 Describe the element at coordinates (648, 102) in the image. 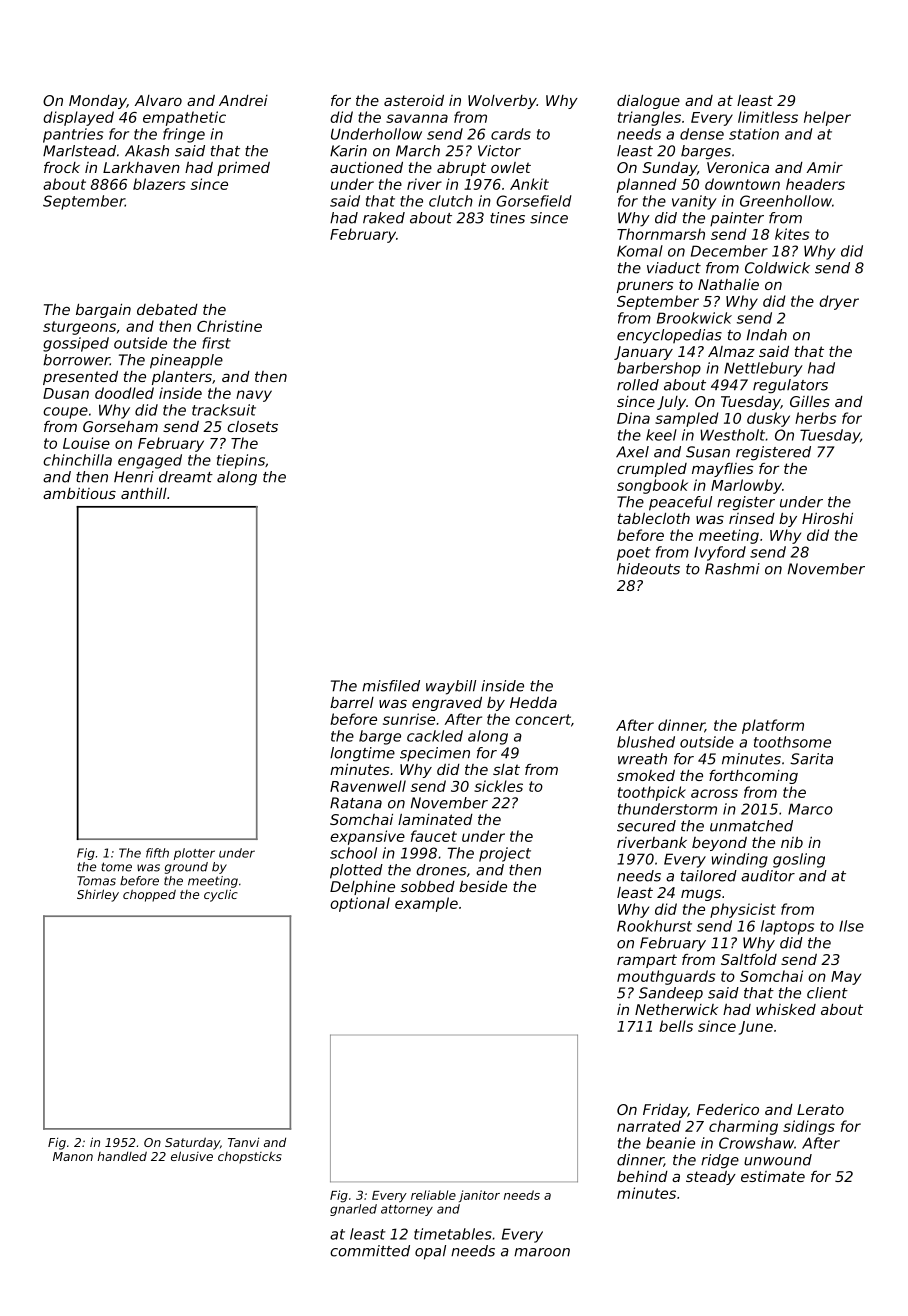

I see `dialogue` at that location.
